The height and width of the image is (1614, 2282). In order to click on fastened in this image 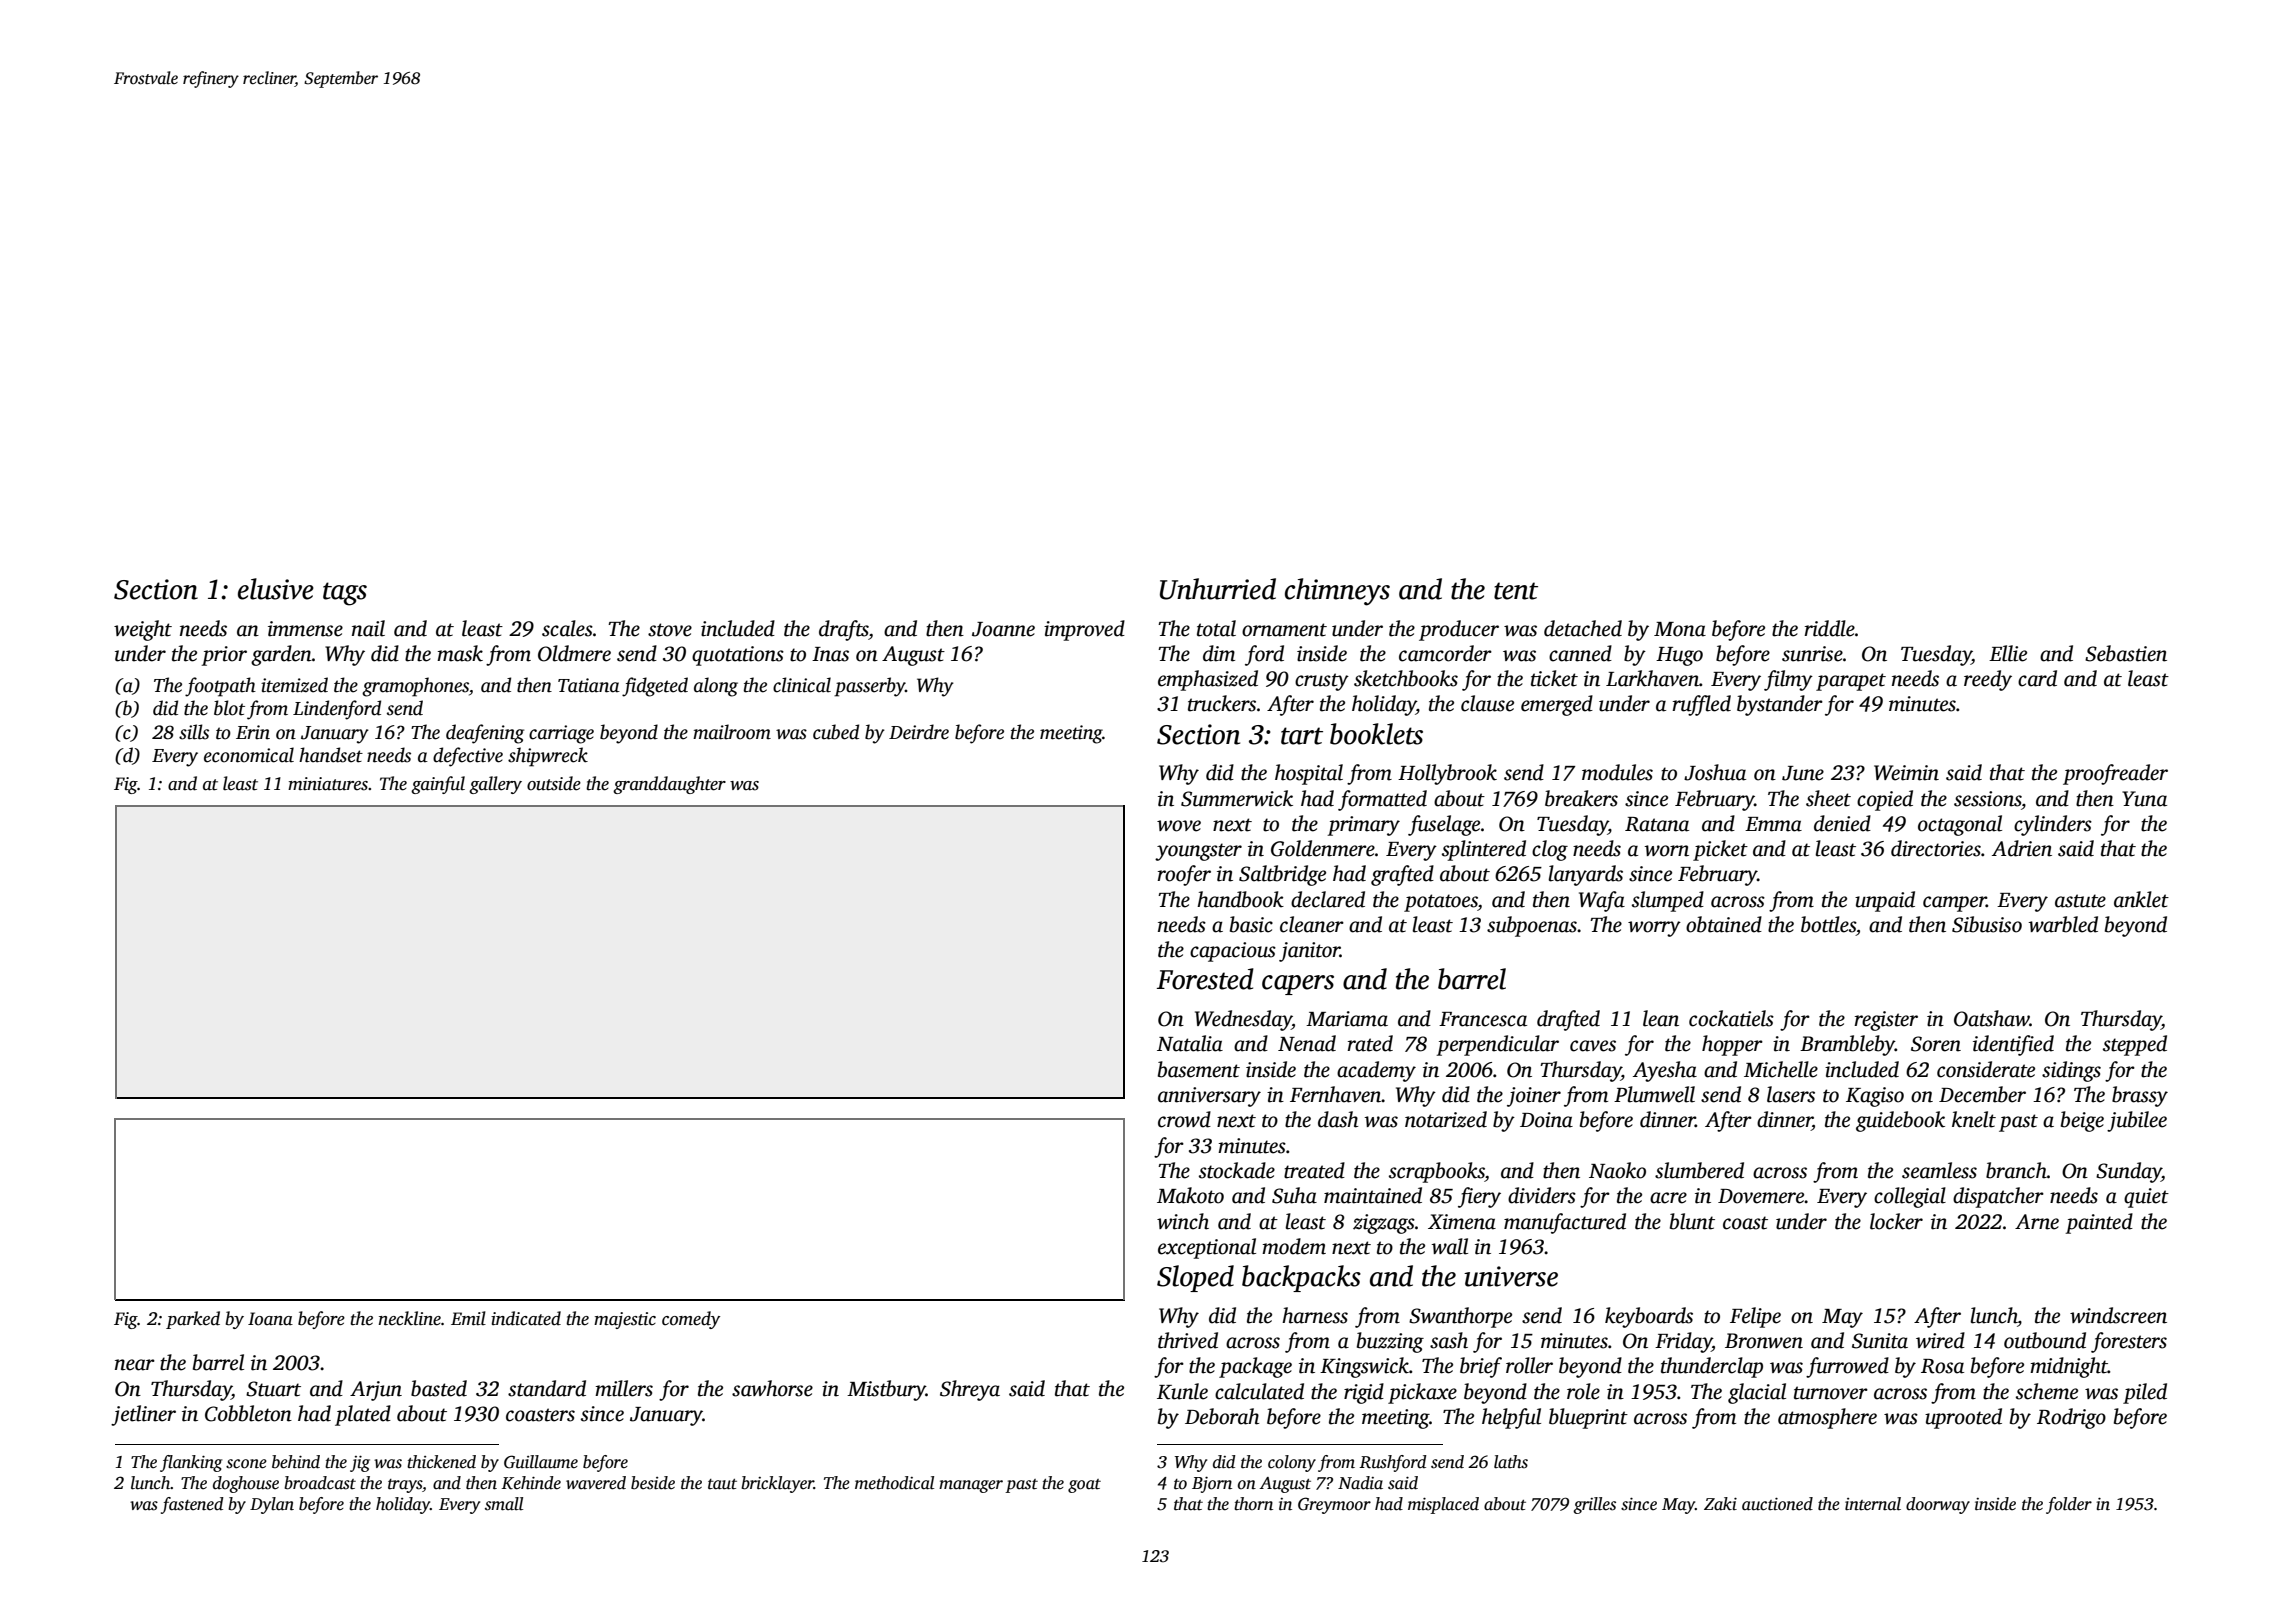, I will do `click(192, 1505)`.
